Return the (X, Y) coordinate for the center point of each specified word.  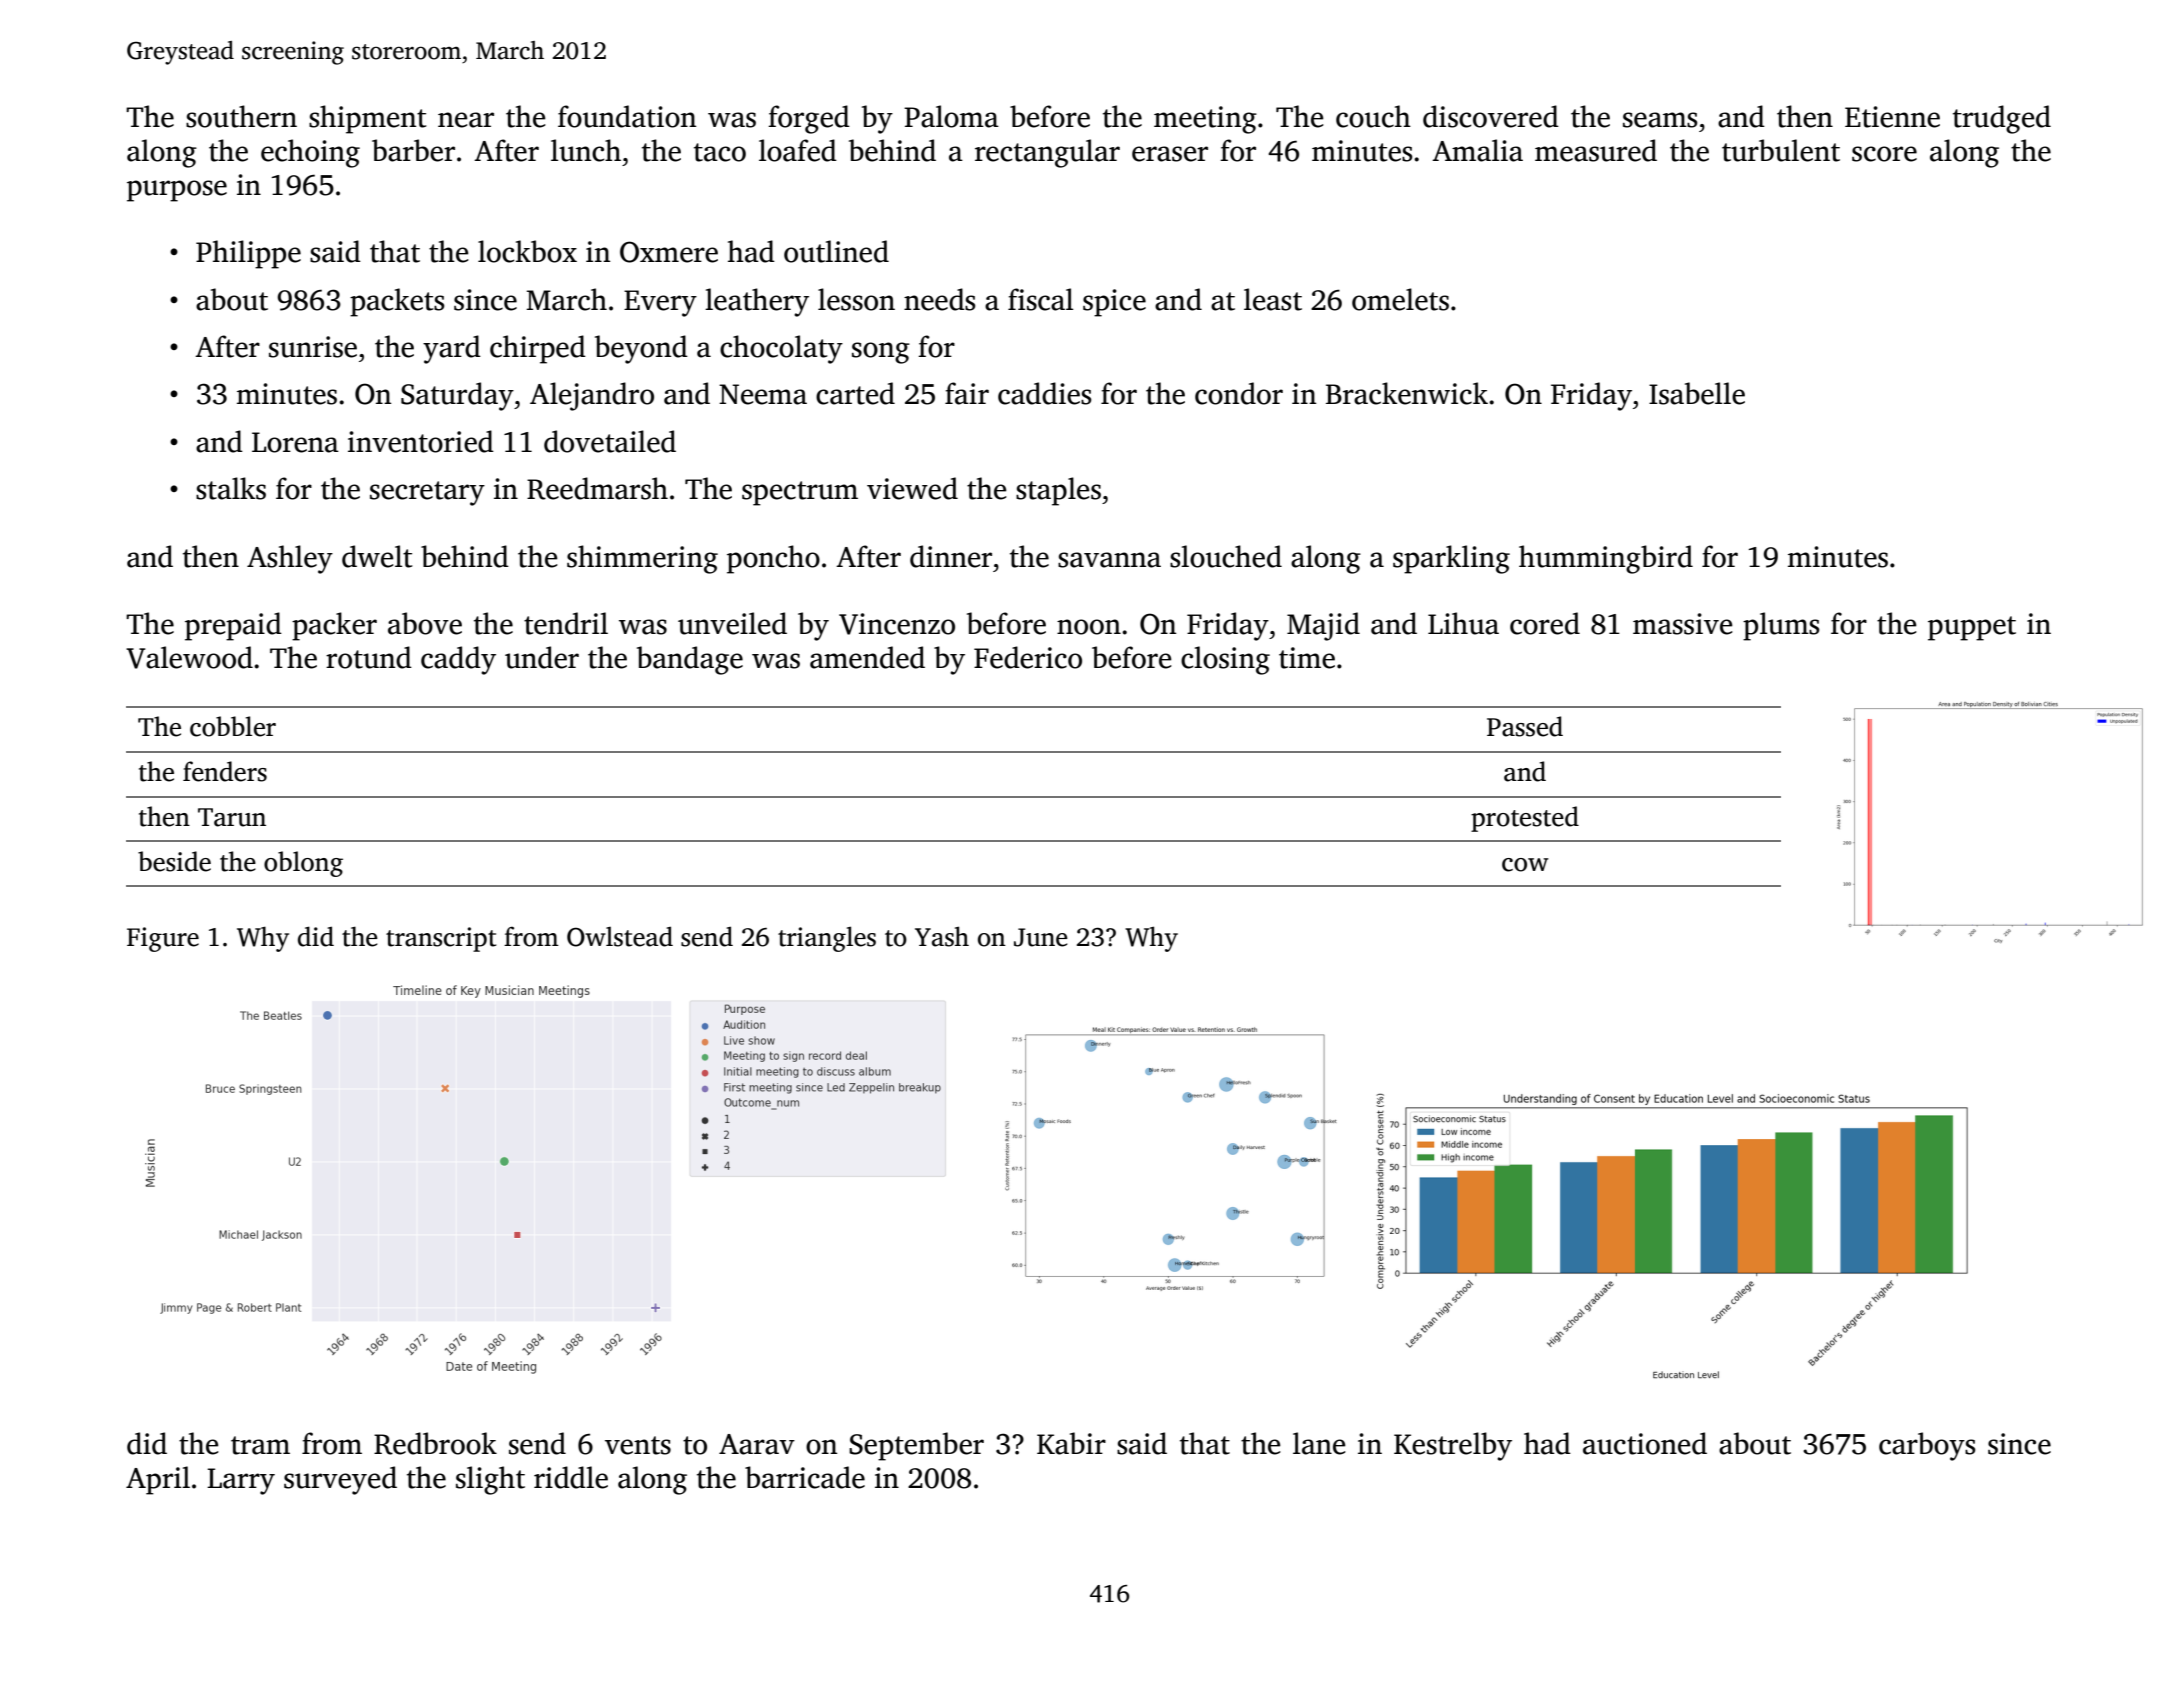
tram (260, 1445)
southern (241, 116)
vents (638, 1445)
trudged (2002, 119)
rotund (369, 657)
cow (1525, 865)
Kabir (1071, 1443)
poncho (773, 559)
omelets (1400, 299)
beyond (641, 349)
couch (1373, 116)
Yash (942, 936)
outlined (836, 251)
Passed (1525, 726)
